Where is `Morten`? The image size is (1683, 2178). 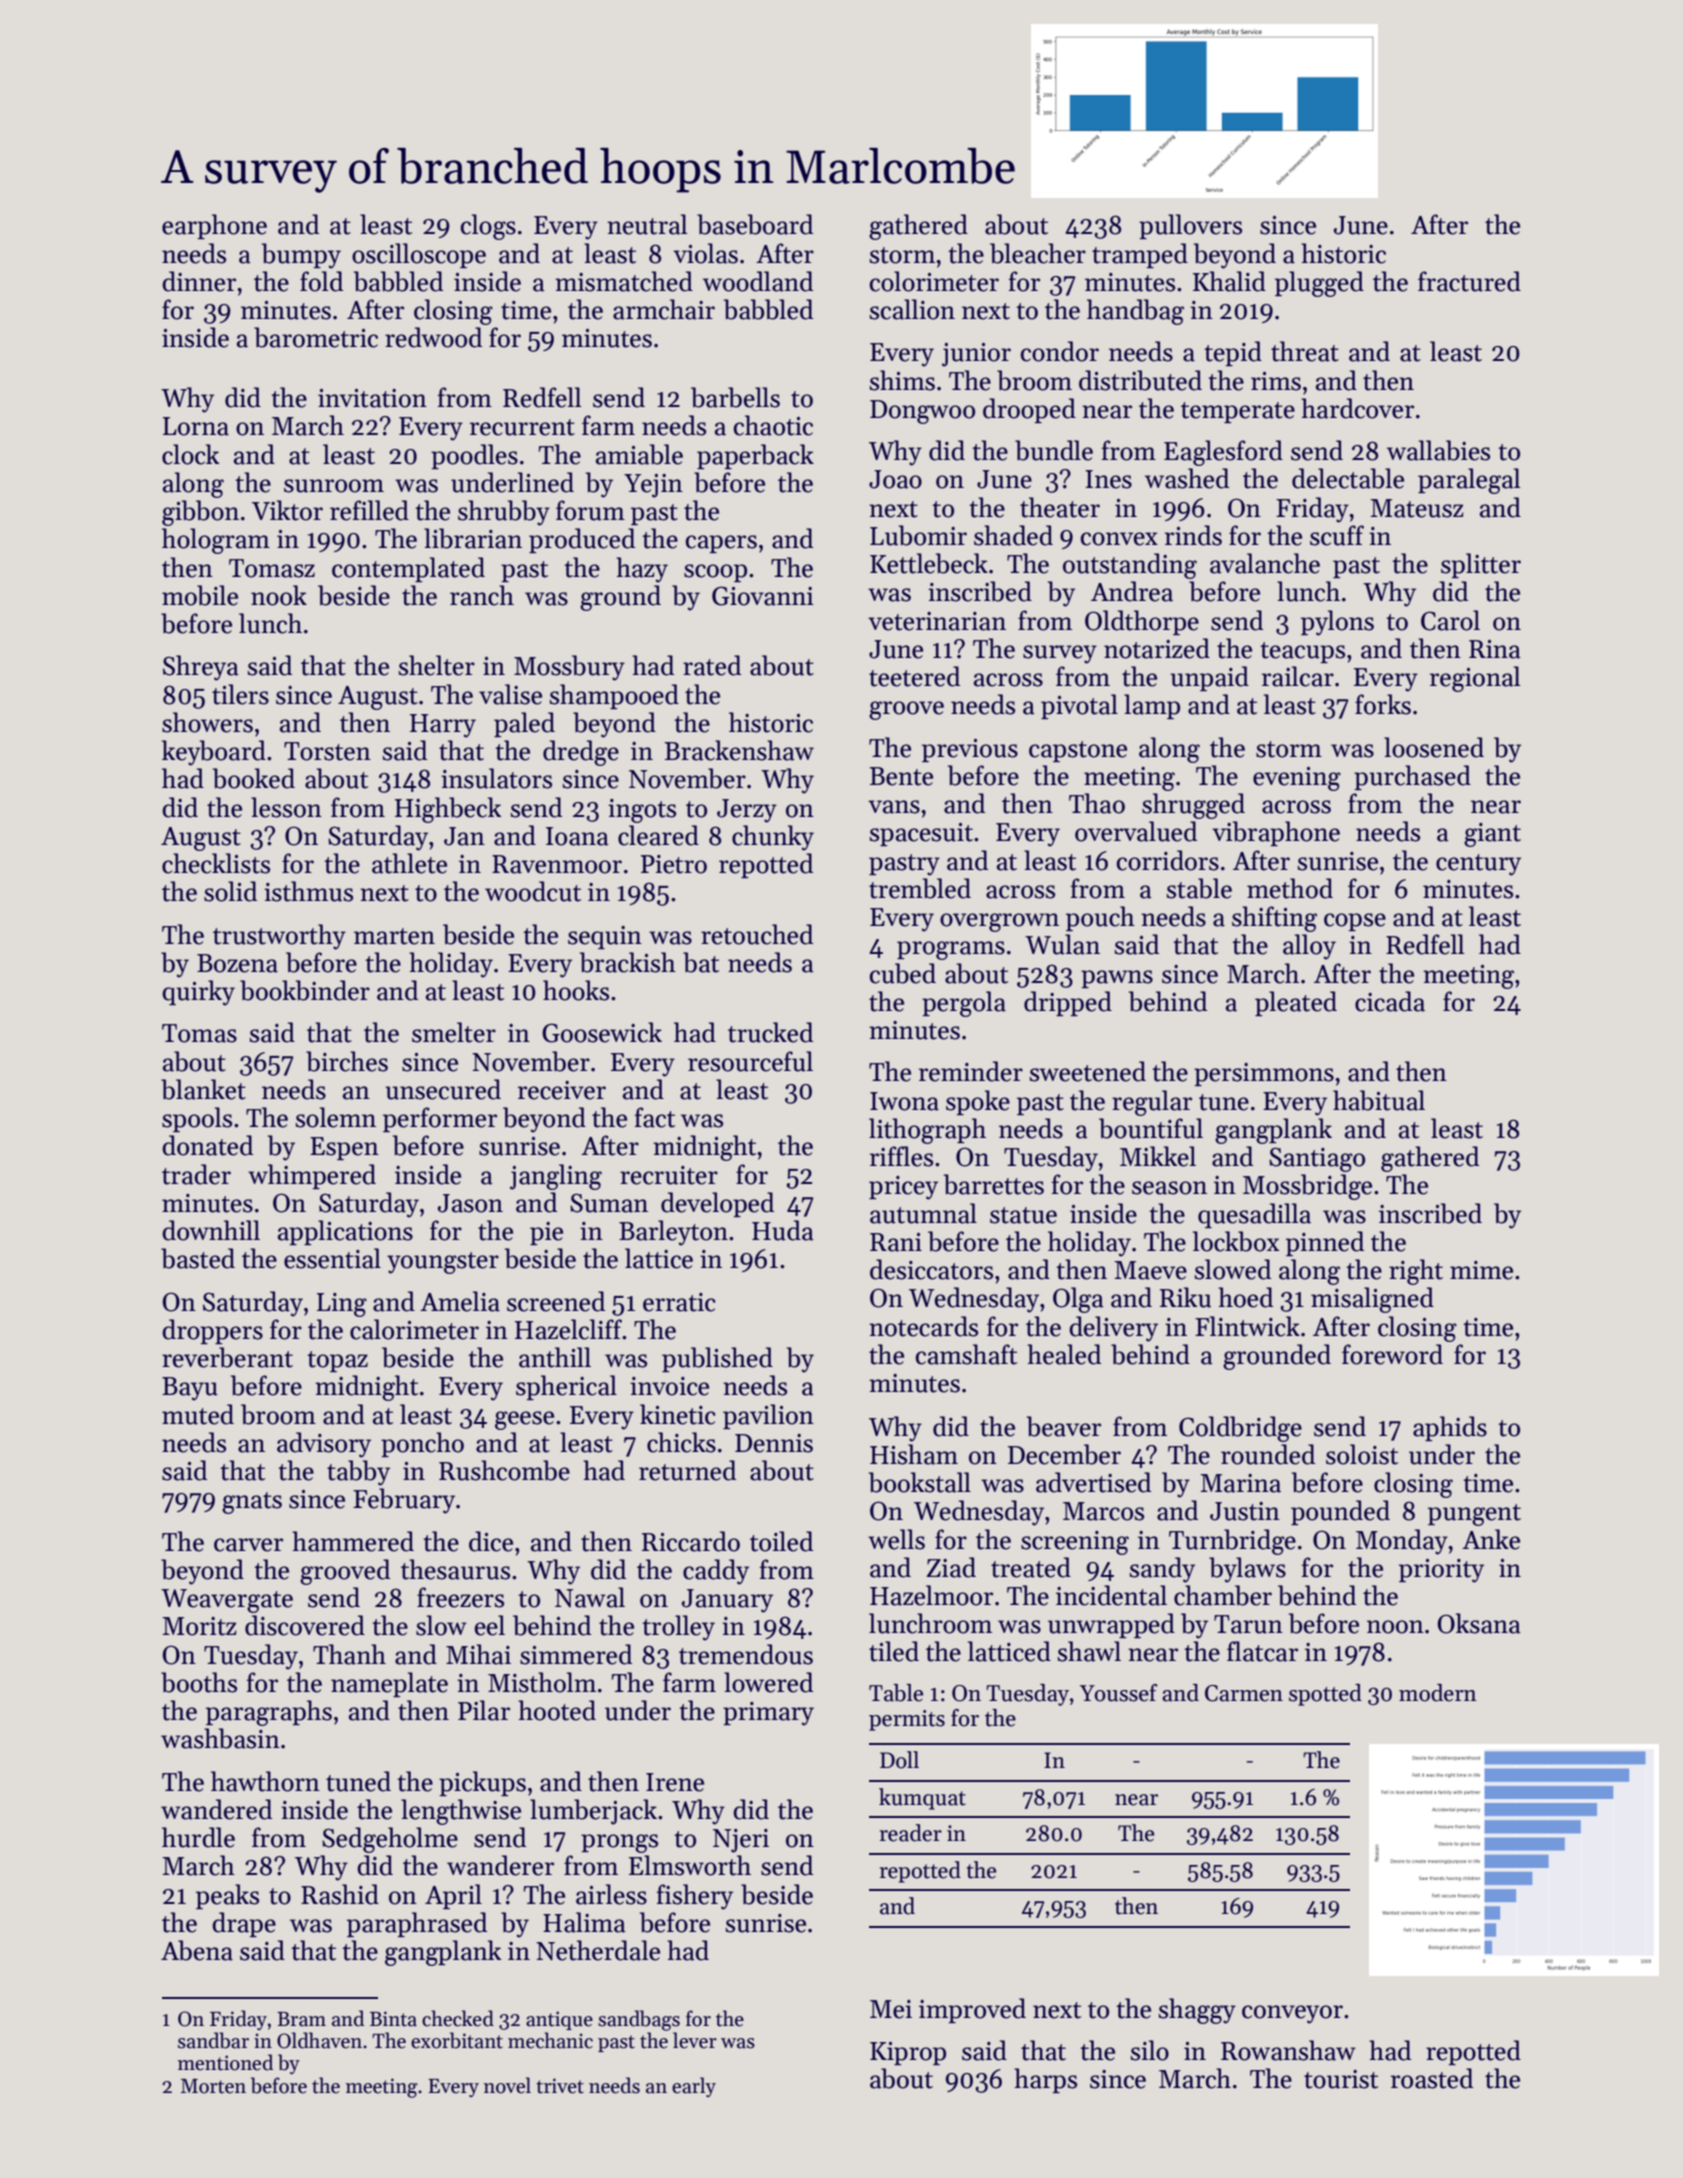
Morten is located at coordinates (213, 2086).
